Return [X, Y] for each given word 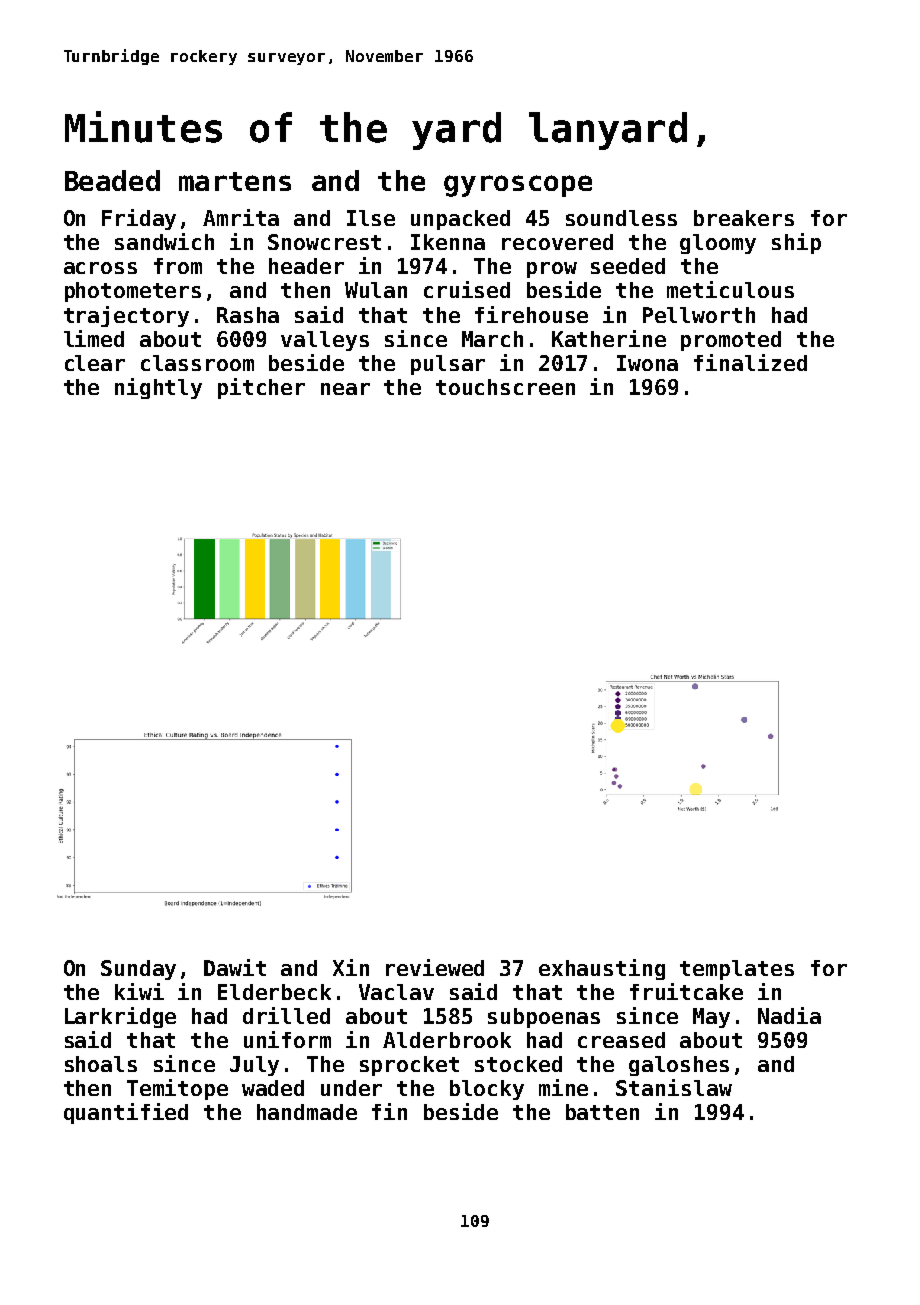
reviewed [435, 967]
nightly [158, 388]
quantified [126, 1113]
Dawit [235, 967]
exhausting [602, 969]
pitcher [261, 388]
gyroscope [518, 186]
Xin [351, 967]
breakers [744, 218]
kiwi [139, 991]
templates [737, 970]
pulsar [448, 365]
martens [235, 181]
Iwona [647, 363]
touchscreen [505, 387]
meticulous [730, 289]
